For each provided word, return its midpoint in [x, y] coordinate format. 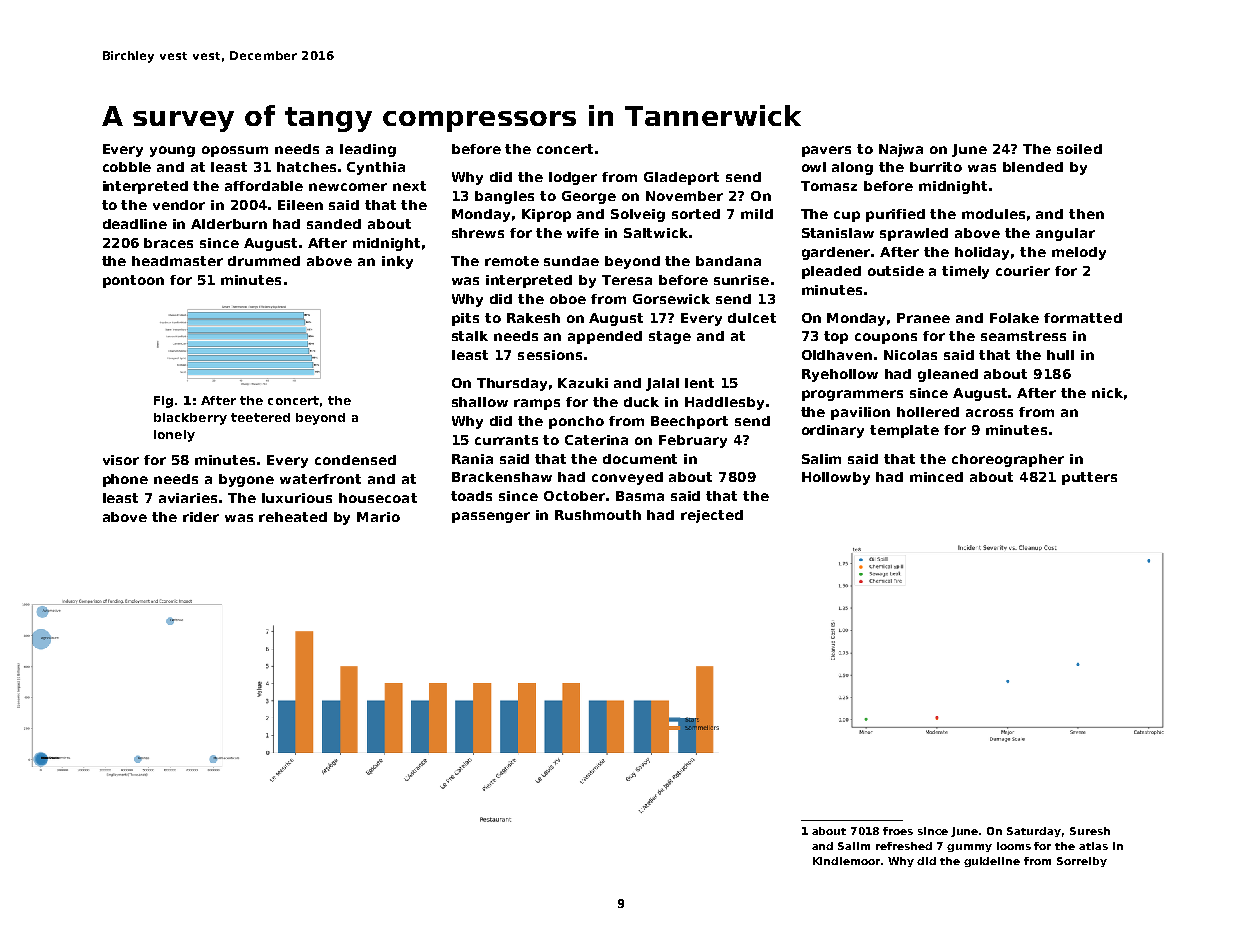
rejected [712, 516]
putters [1089, 478]
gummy [969, 848]
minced [936, 477]
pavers [826, 151]
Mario [378, 517]
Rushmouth [598, 515]
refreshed [904, 846]
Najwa [901, 150]
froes [898, 831]
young [172, 151]
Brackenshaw [502, 477]
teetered [260, 417]
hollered [928, 412]
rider [201, 517]
